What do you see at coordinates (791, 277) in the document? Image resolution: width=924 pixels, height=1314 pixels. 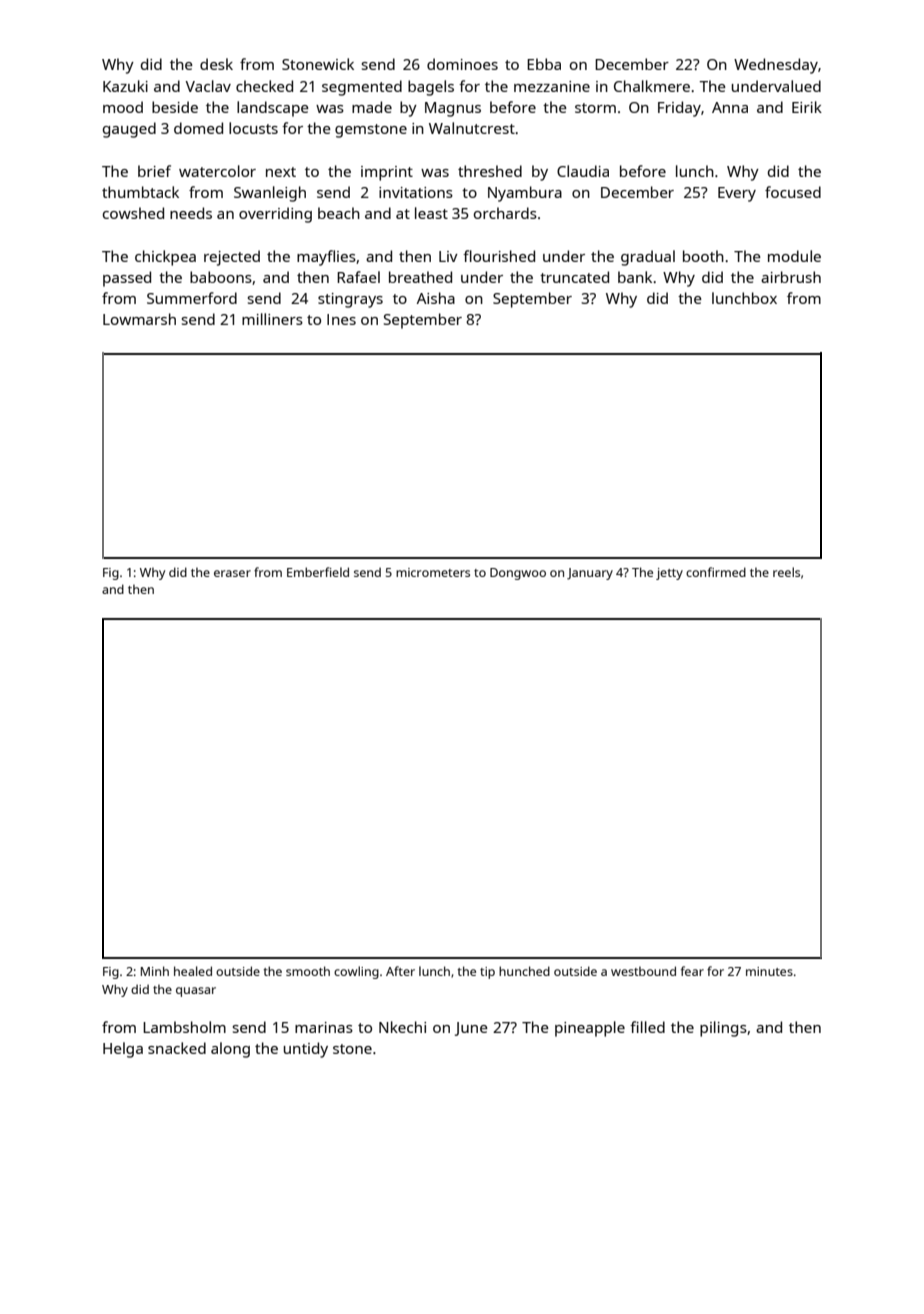 I see `airbrush` at bounding box center [791, 277].
